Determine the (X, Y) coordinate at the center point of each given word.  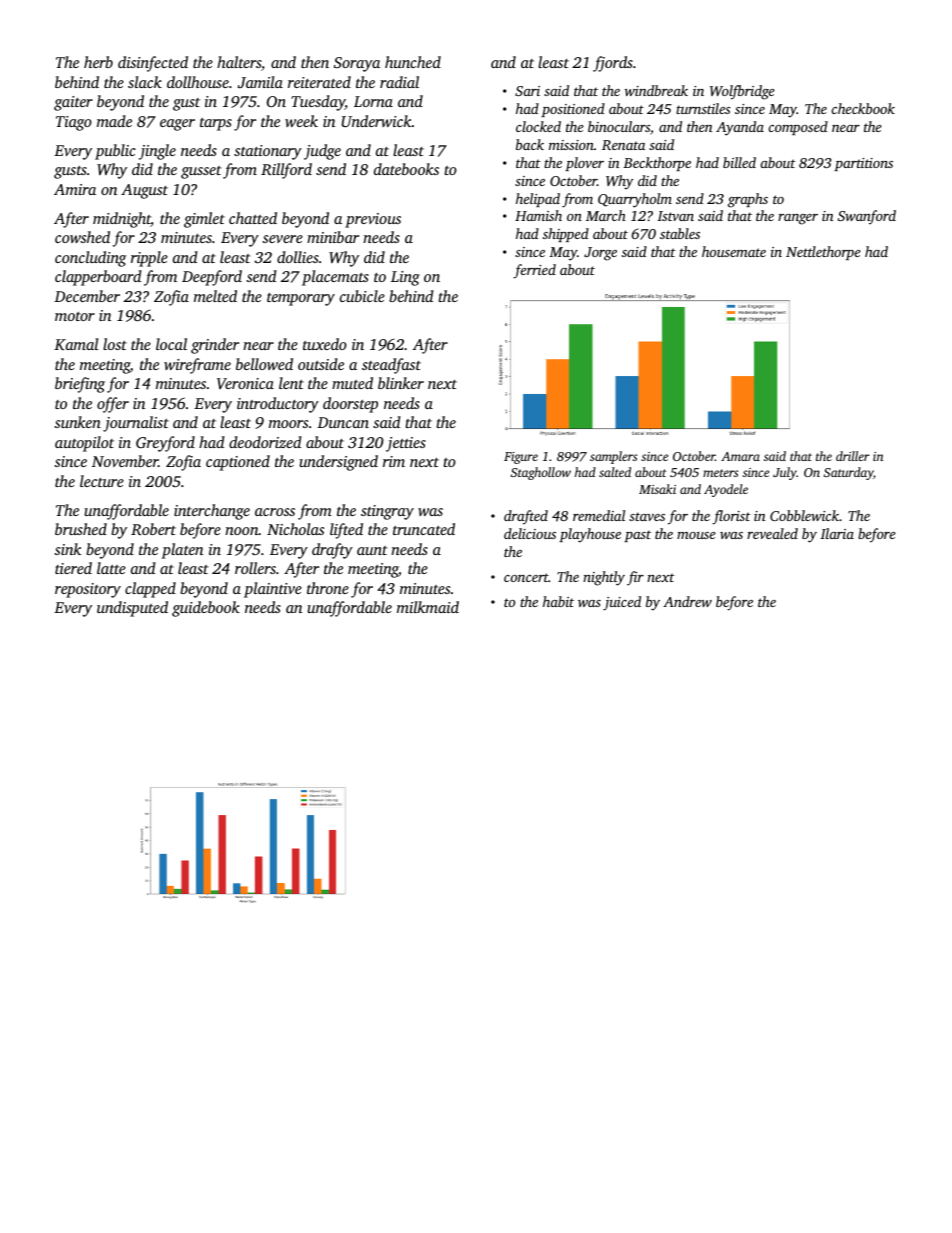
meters (720, 473)
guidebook (206, 609)
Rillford (286, 171)
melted (215, 296)
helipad (538, 200)
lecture (102, 481)
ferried (534, 271)
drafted (526, 517)
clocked (538, 126)
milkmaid (428, 607)
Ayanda (740, 128)
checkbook (863, 108)
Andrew (687, 601)
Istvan (675, 216)
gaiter (73, 103)
